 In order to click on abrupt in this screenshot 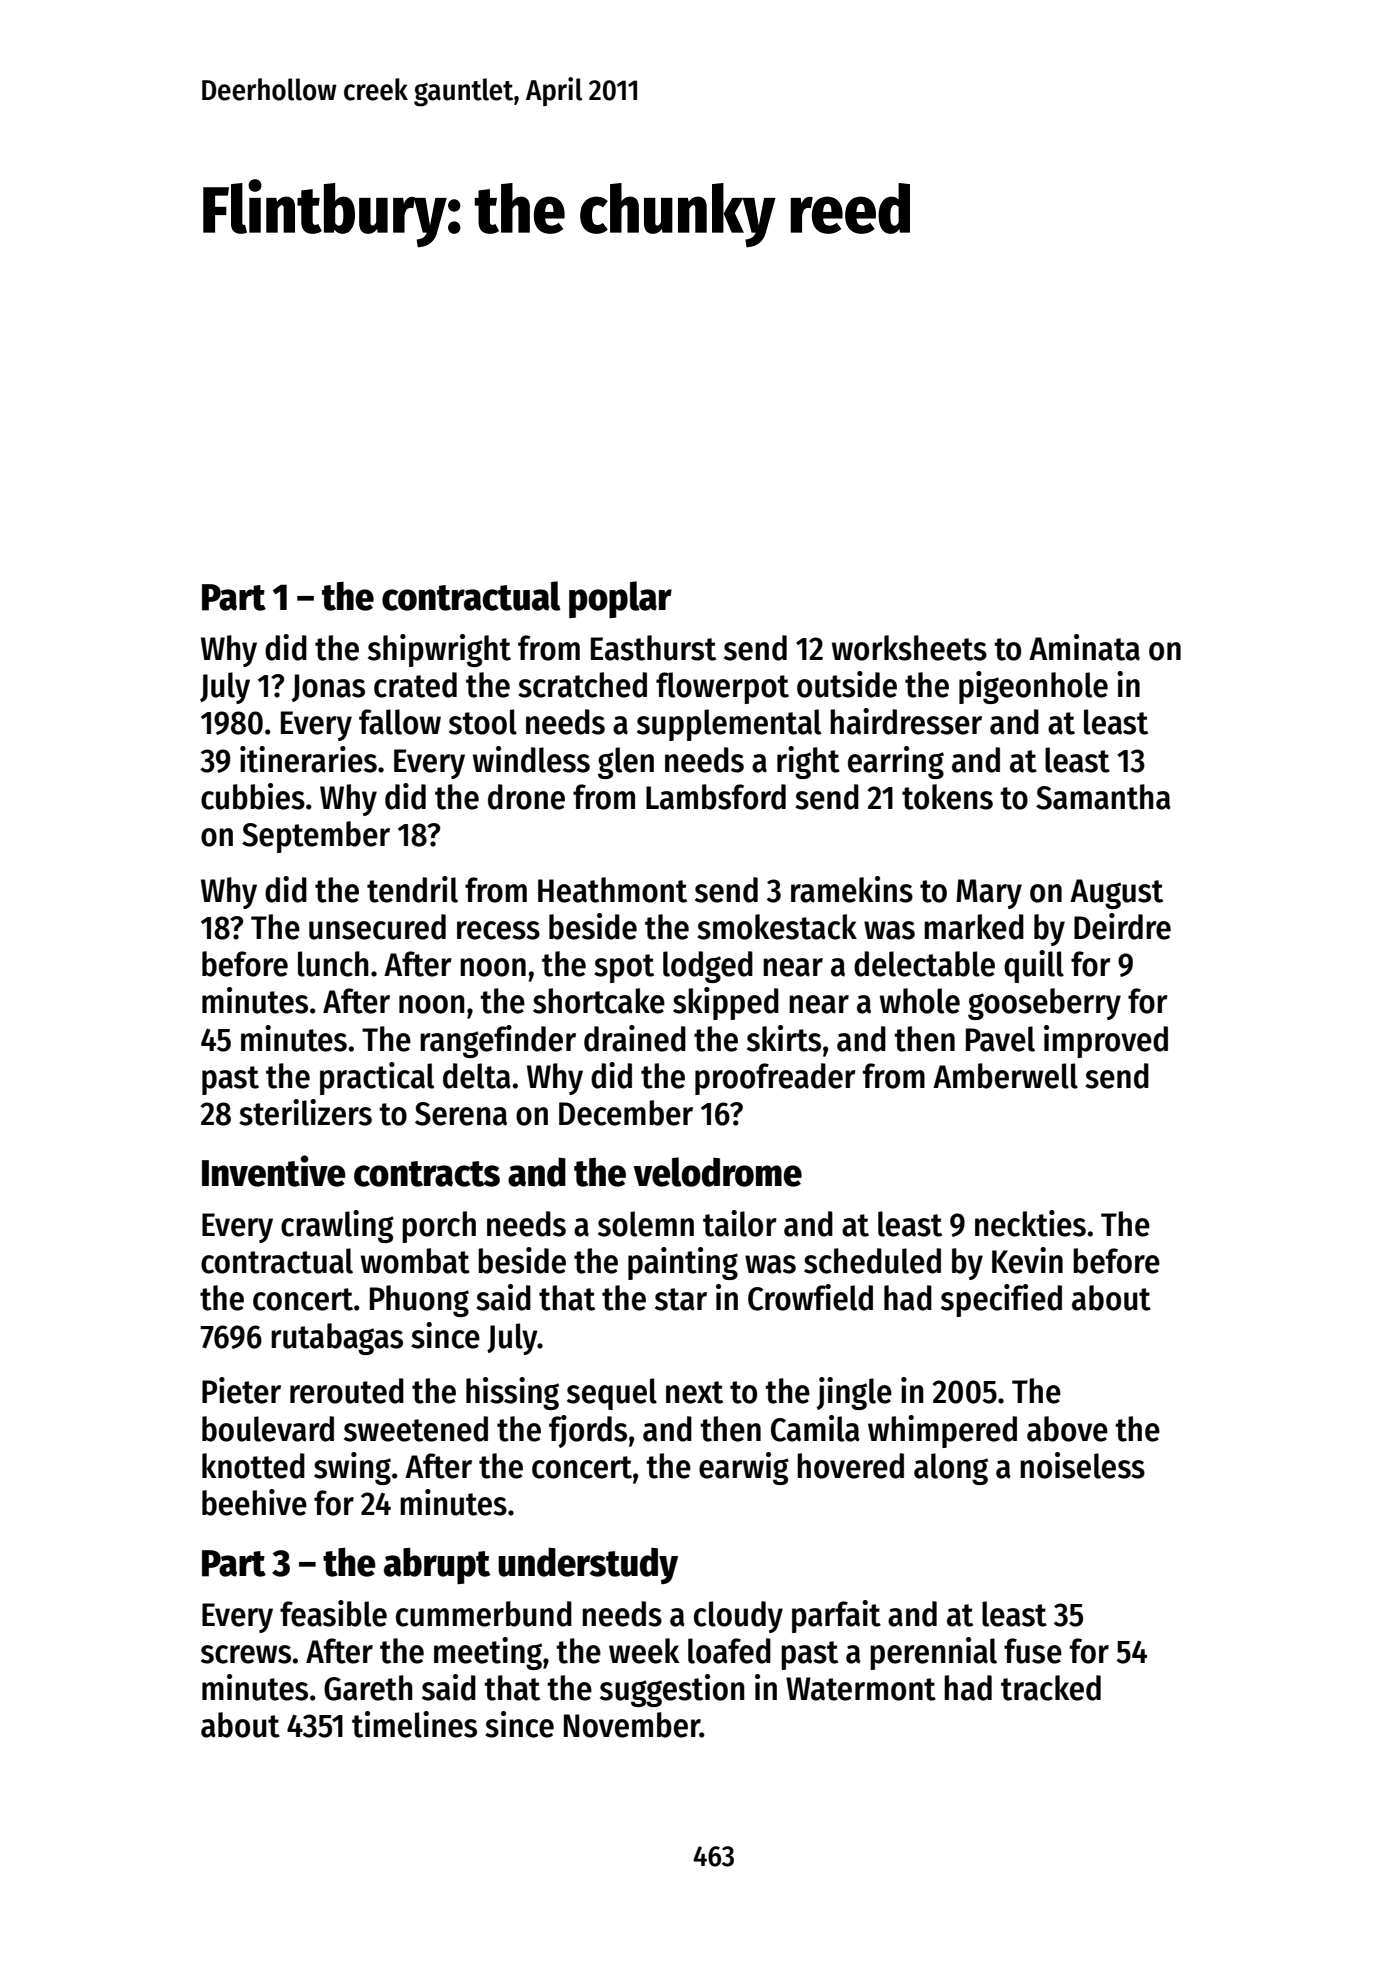, I will do `click(437, 1565)`.
